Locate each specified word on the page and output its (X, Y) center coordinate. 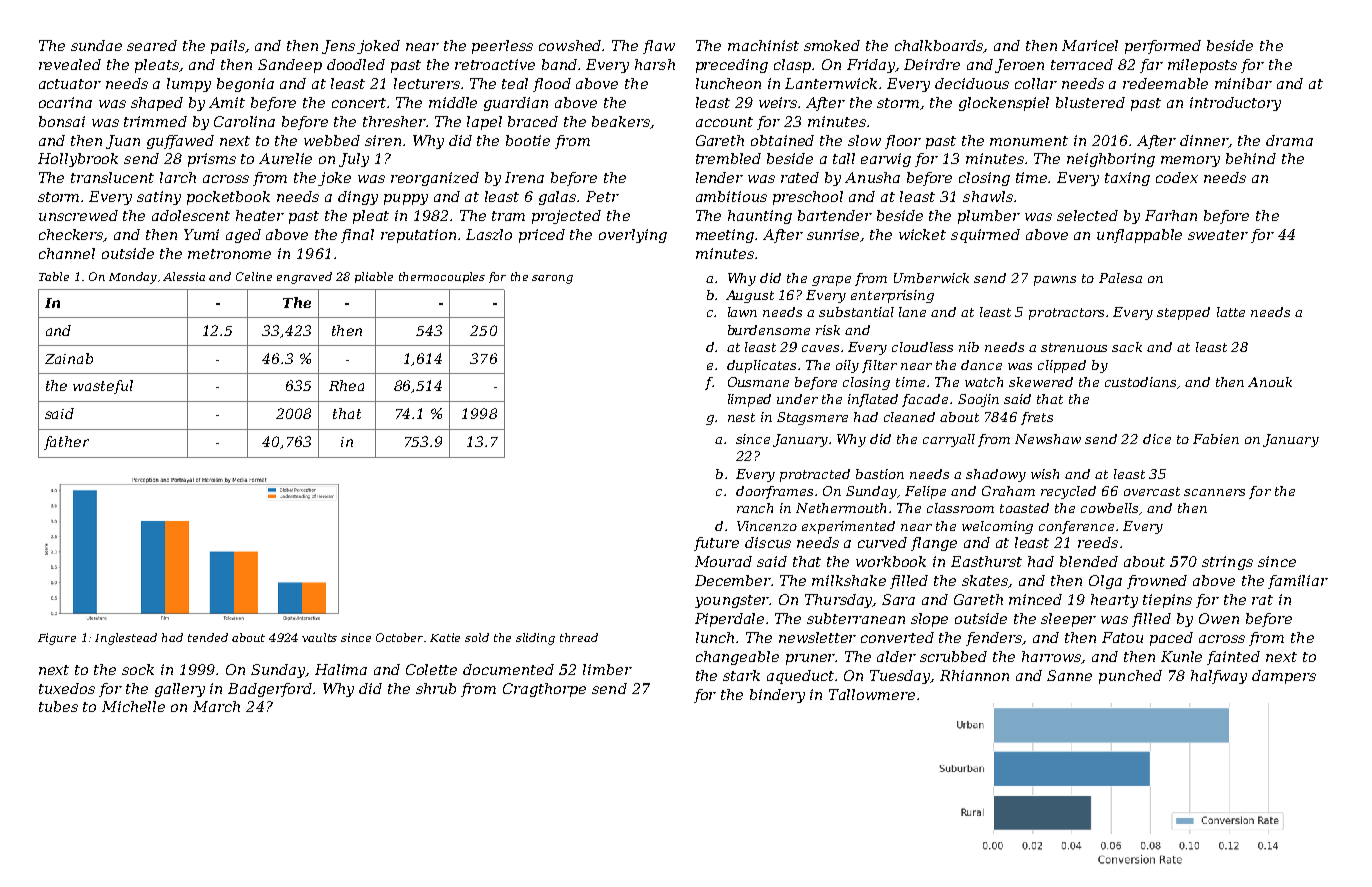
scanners (1214, 492)
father (66, 443)
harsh (655, 64)
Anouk (1270, 382)
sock (138, 669)
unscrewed (78, 215)
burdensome (769, 330)
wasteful (103, 387)
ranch (755, 508)
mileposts (1202, 66)
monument (1029, 141)
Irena (524, 177)
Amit (227, 102)
